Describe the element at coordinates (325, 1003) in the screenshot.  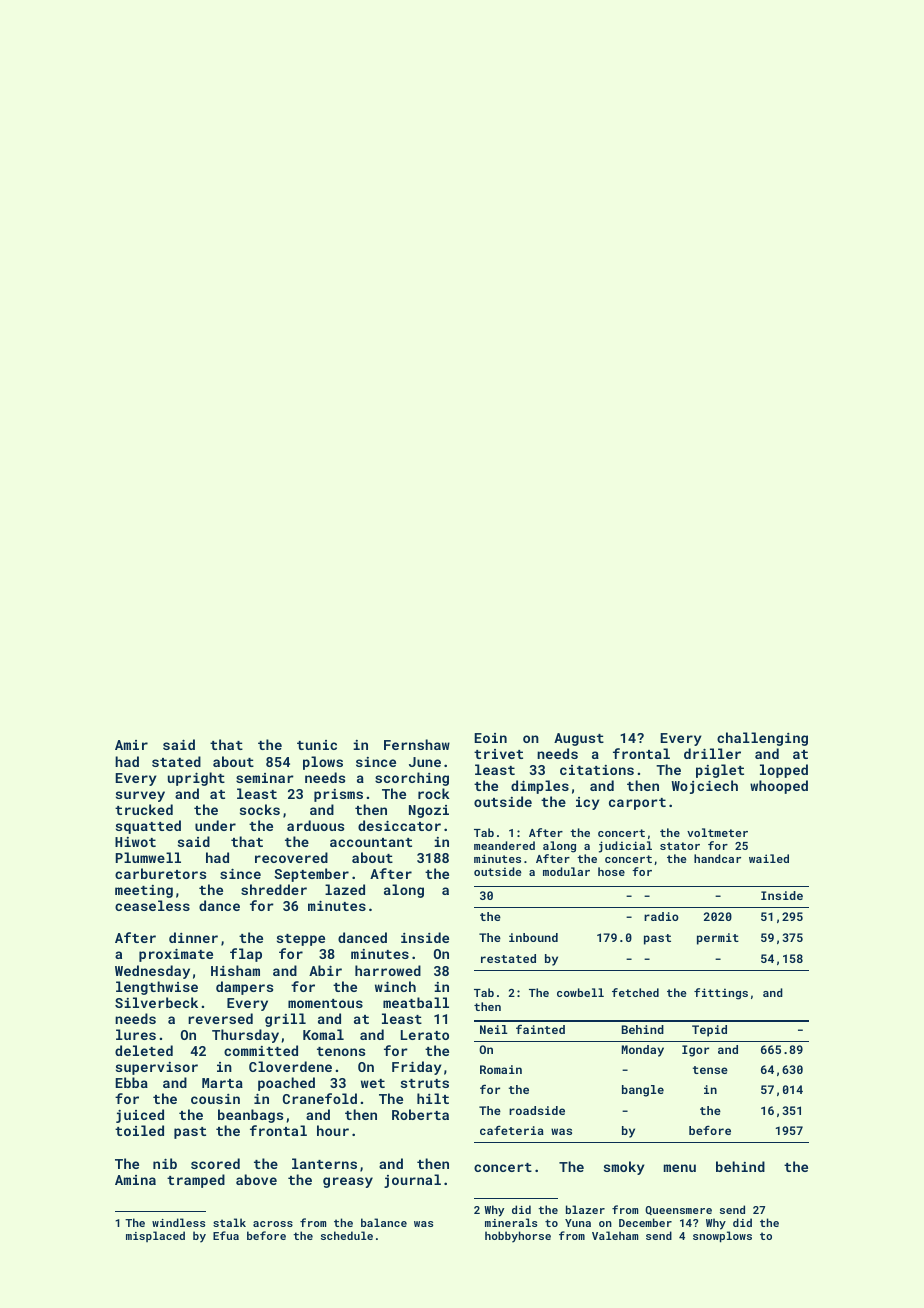
I see `momentous` at that location.
